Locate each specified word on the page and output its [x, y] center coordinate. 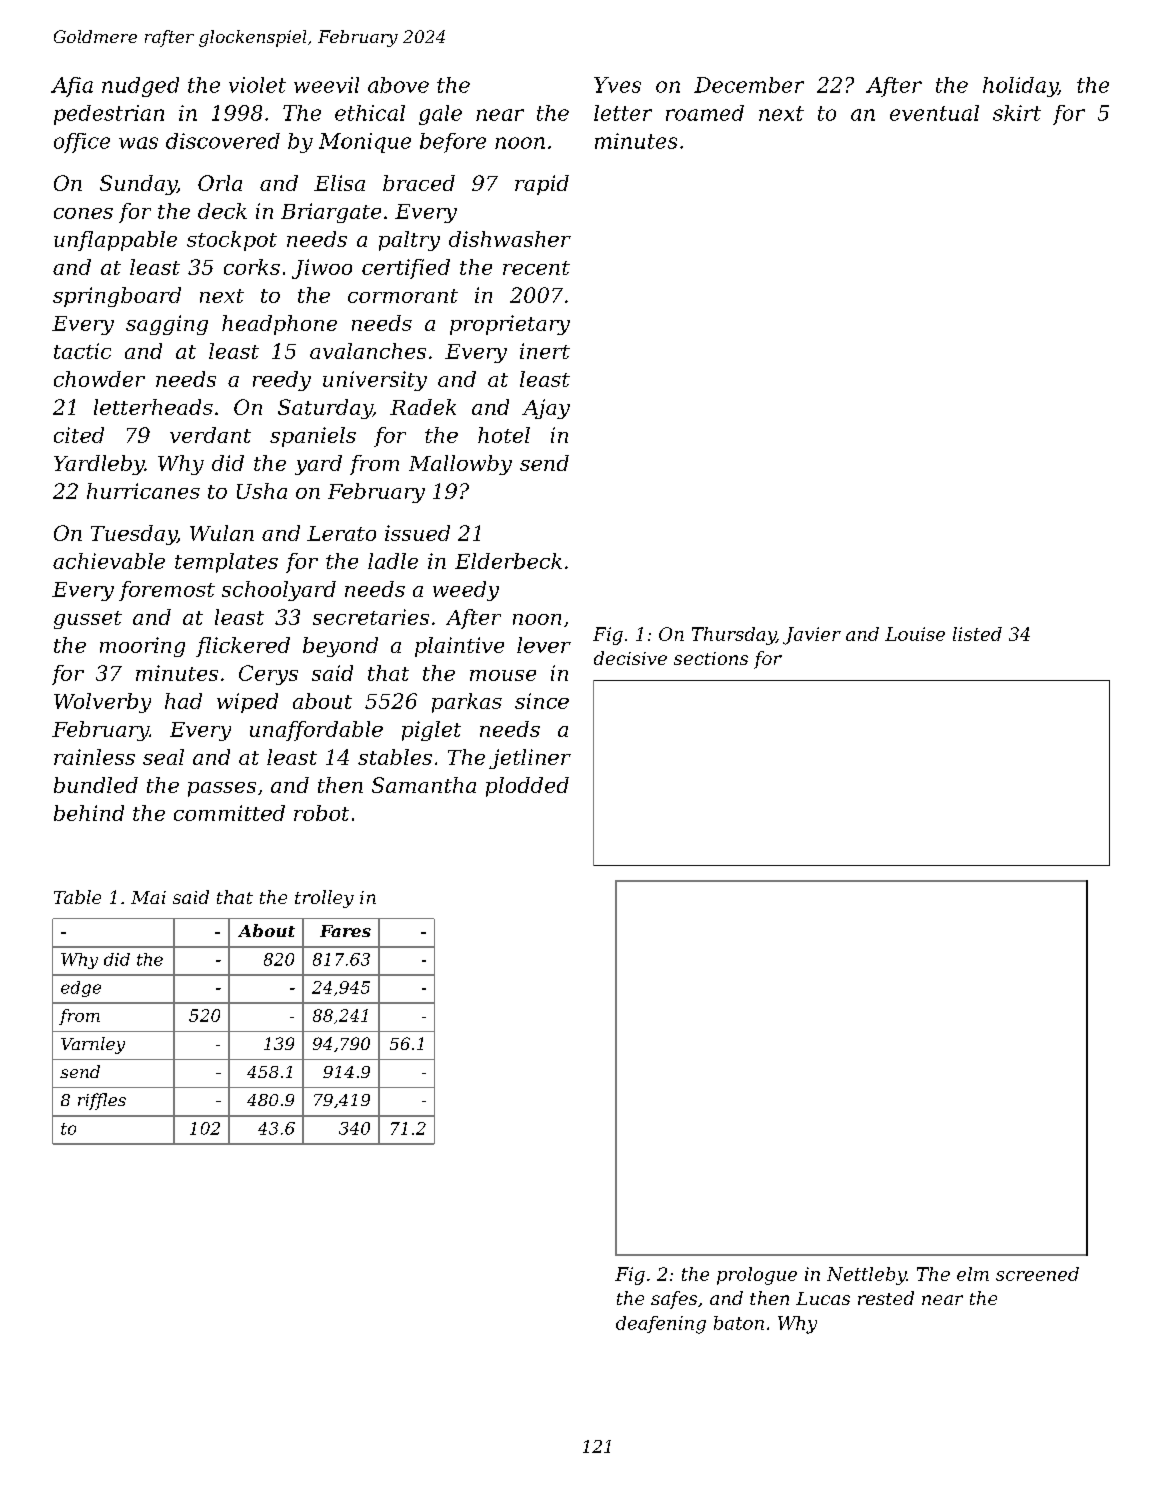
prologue [757, 1276]
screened [1037, 1274]
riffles [102, 1101]
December [749, 85]
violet [257, 85]
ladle [393, 561]
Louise [915, 634]
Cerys [268, 675]
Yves [617, 85]
